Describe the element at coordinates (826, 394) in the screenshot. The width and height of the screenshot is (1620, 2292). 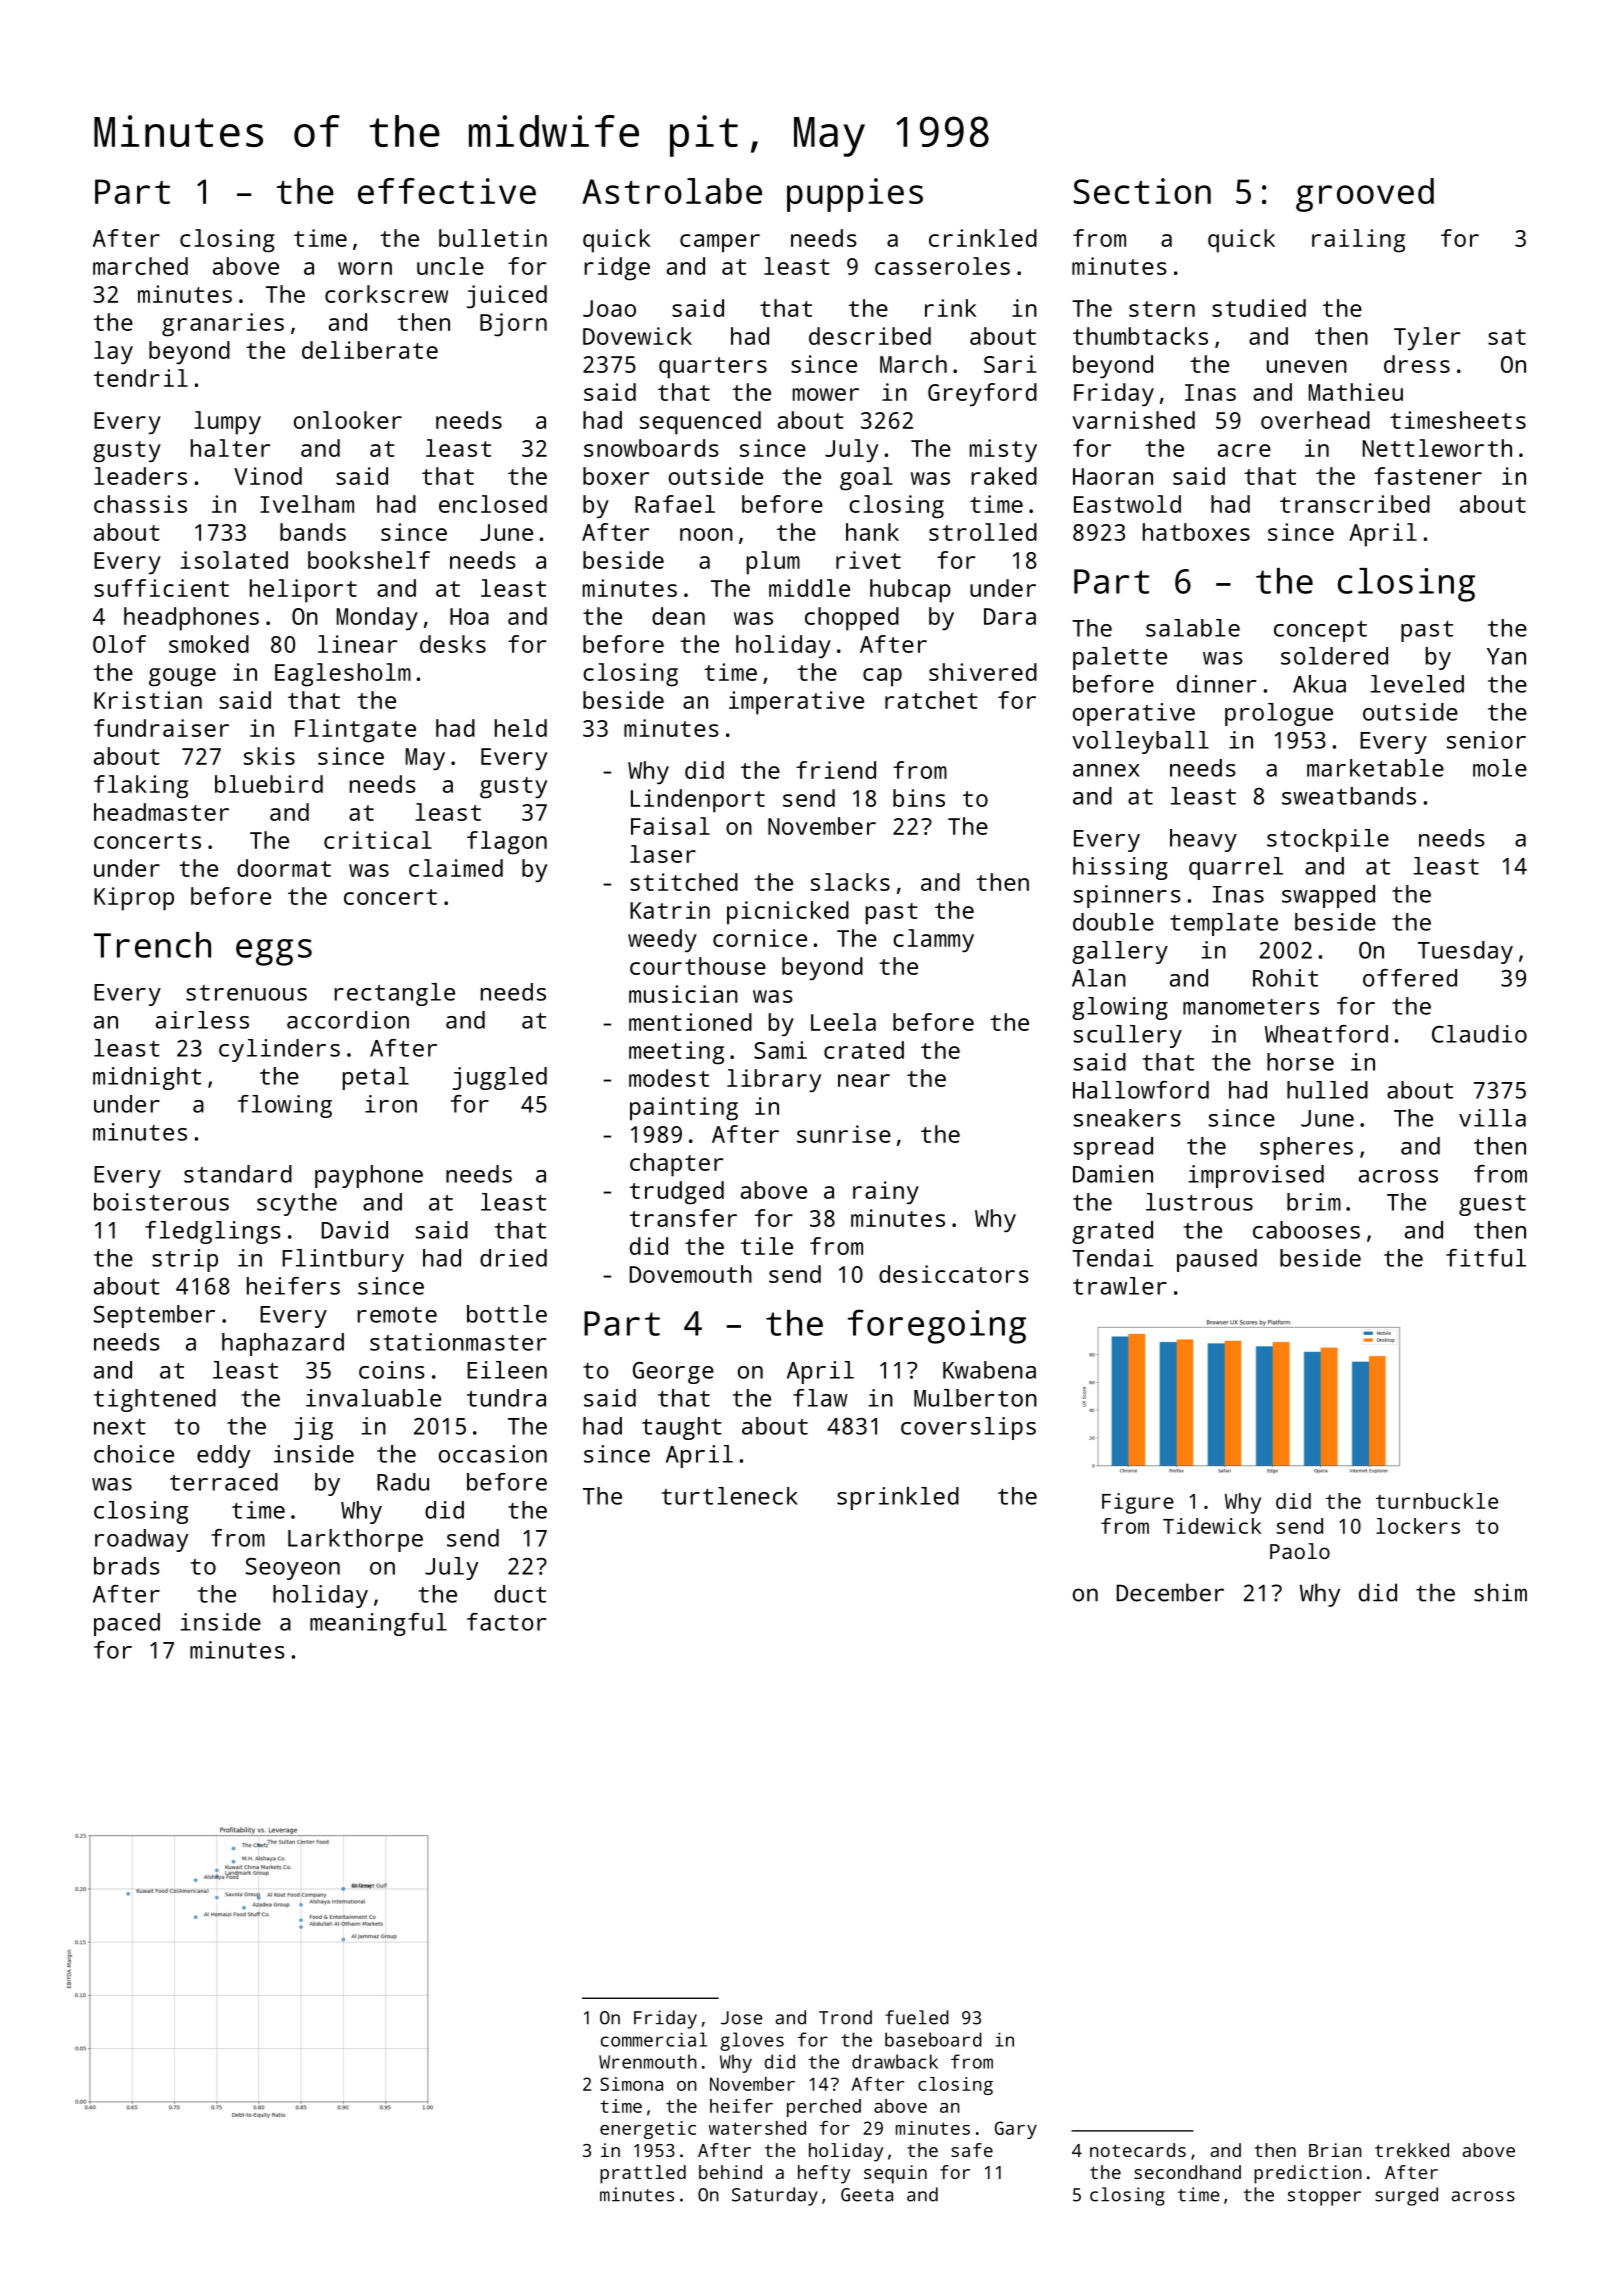
I see `mower` at that location.
